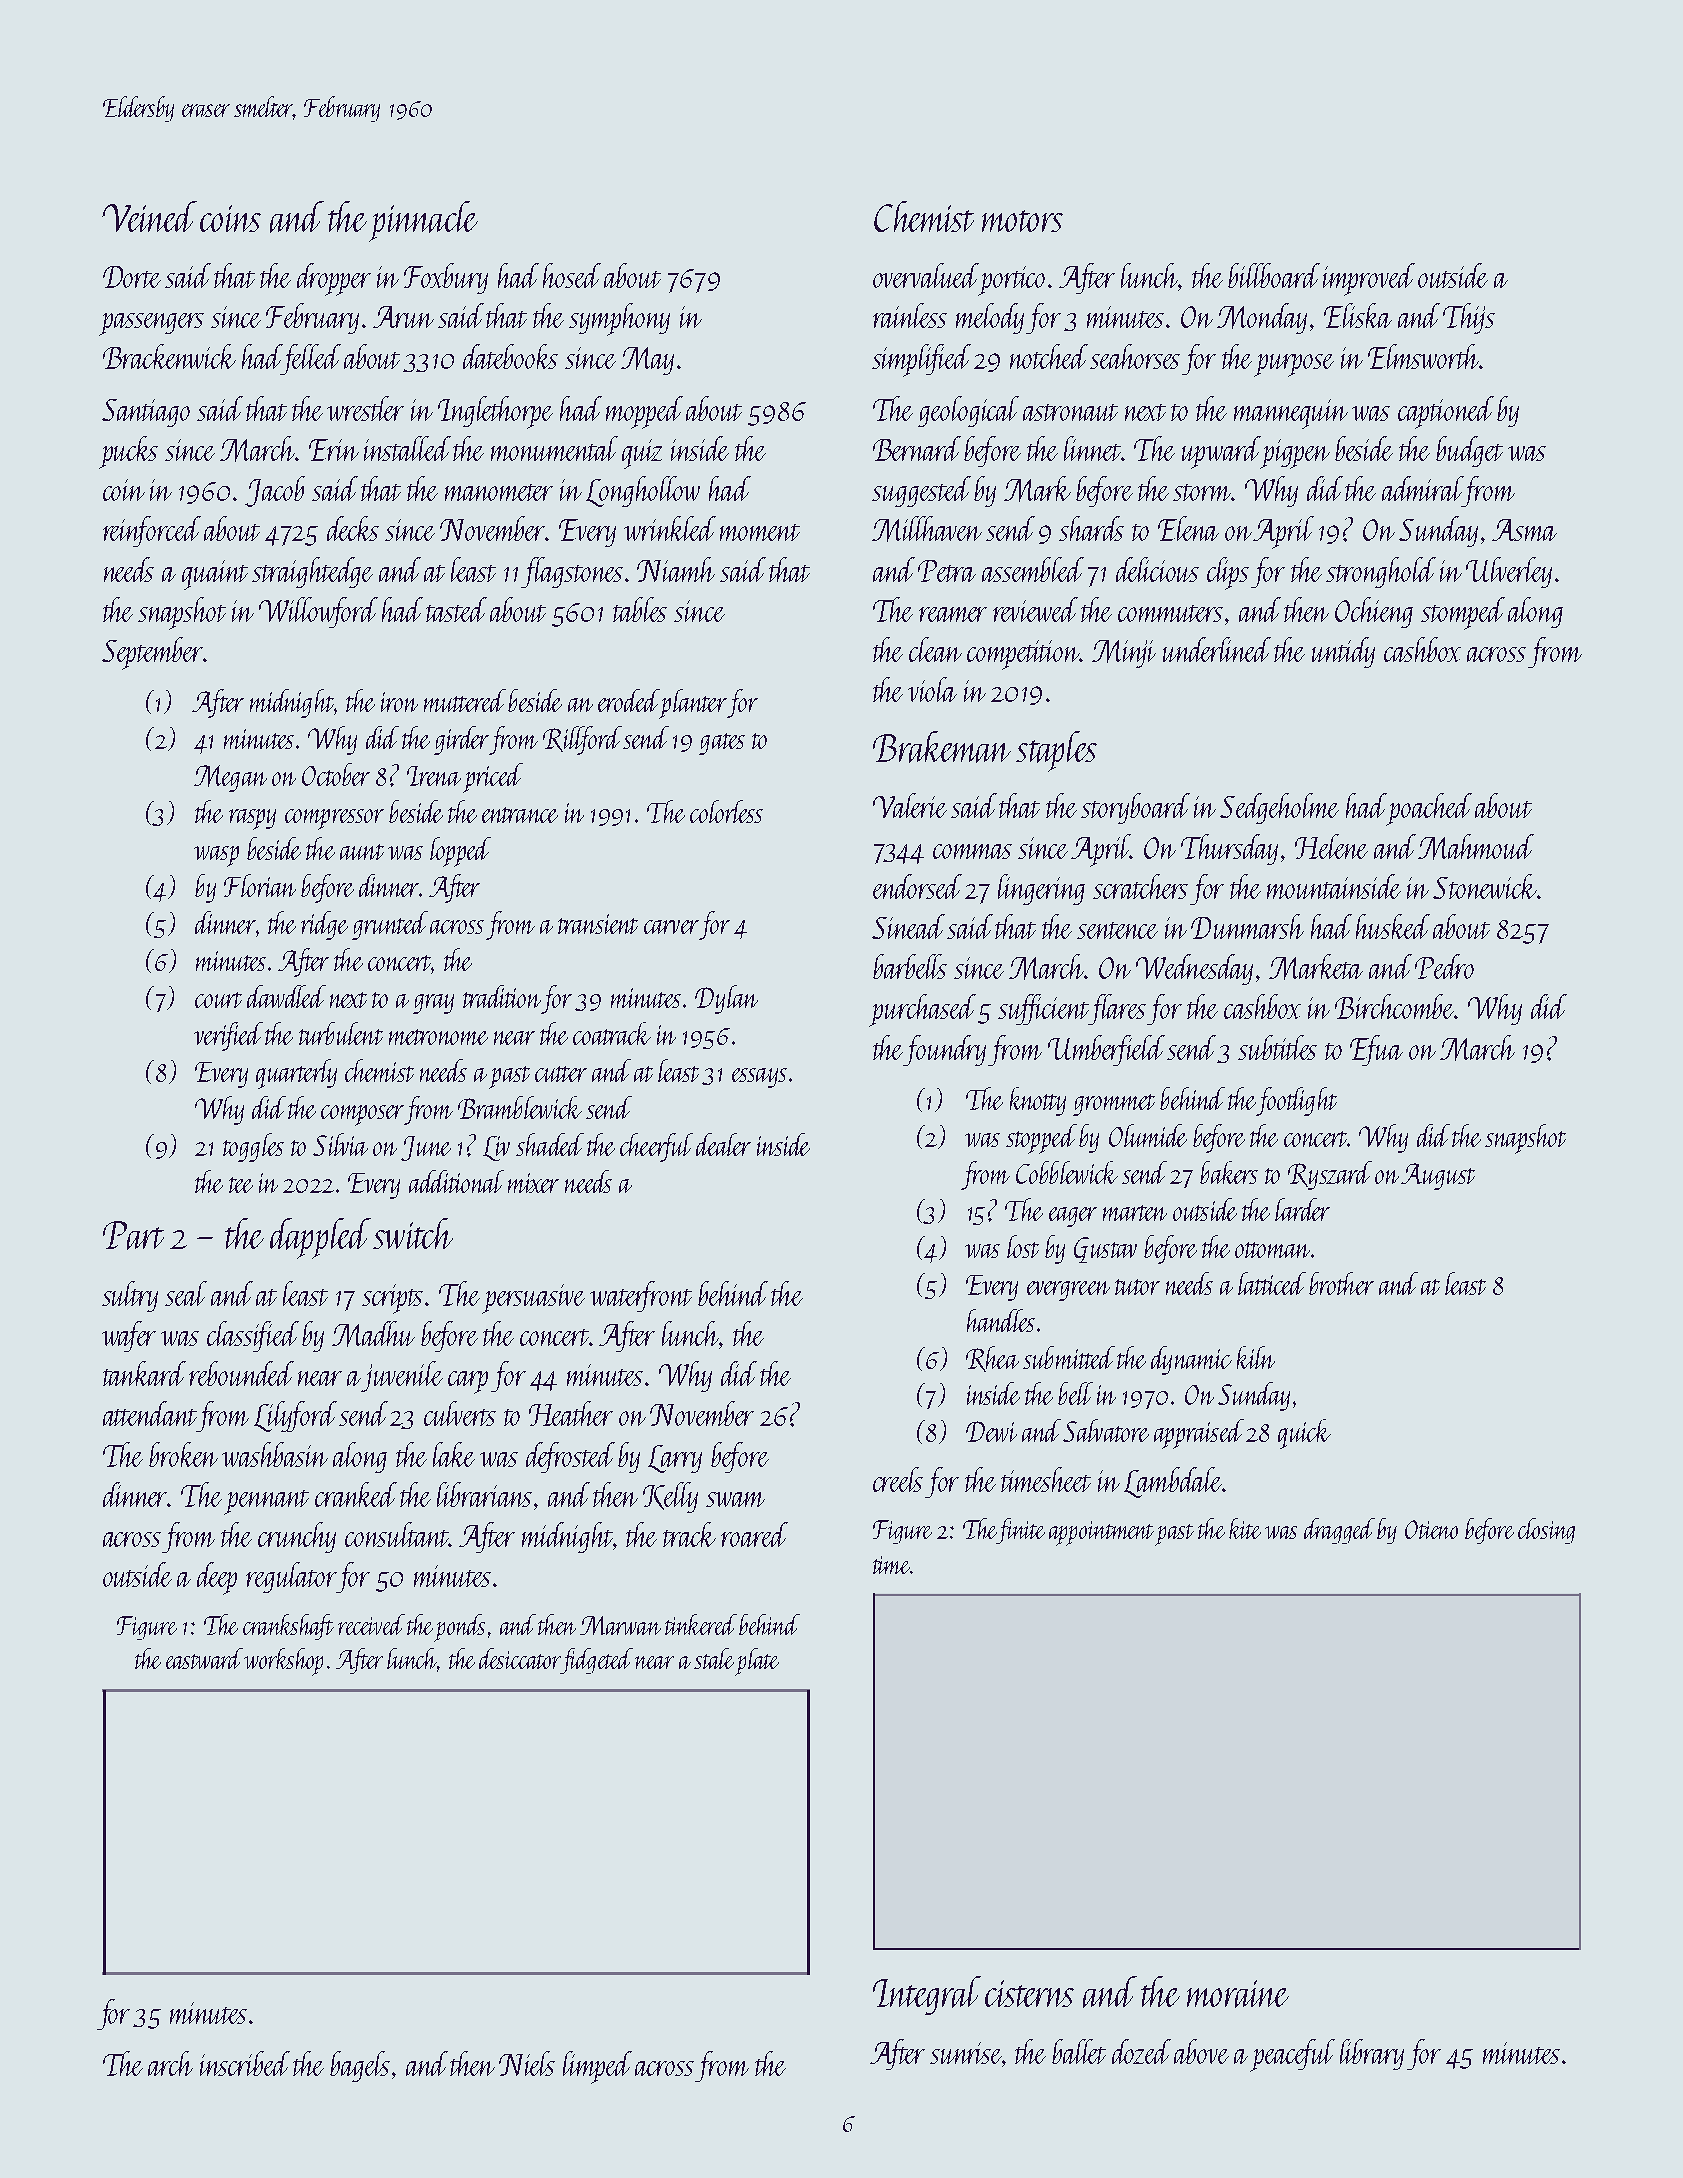 The width and height of the page is (1683, 2178). Describe the element at coordinates (1238, 1994) in the page. I see `moraine` at that location.
